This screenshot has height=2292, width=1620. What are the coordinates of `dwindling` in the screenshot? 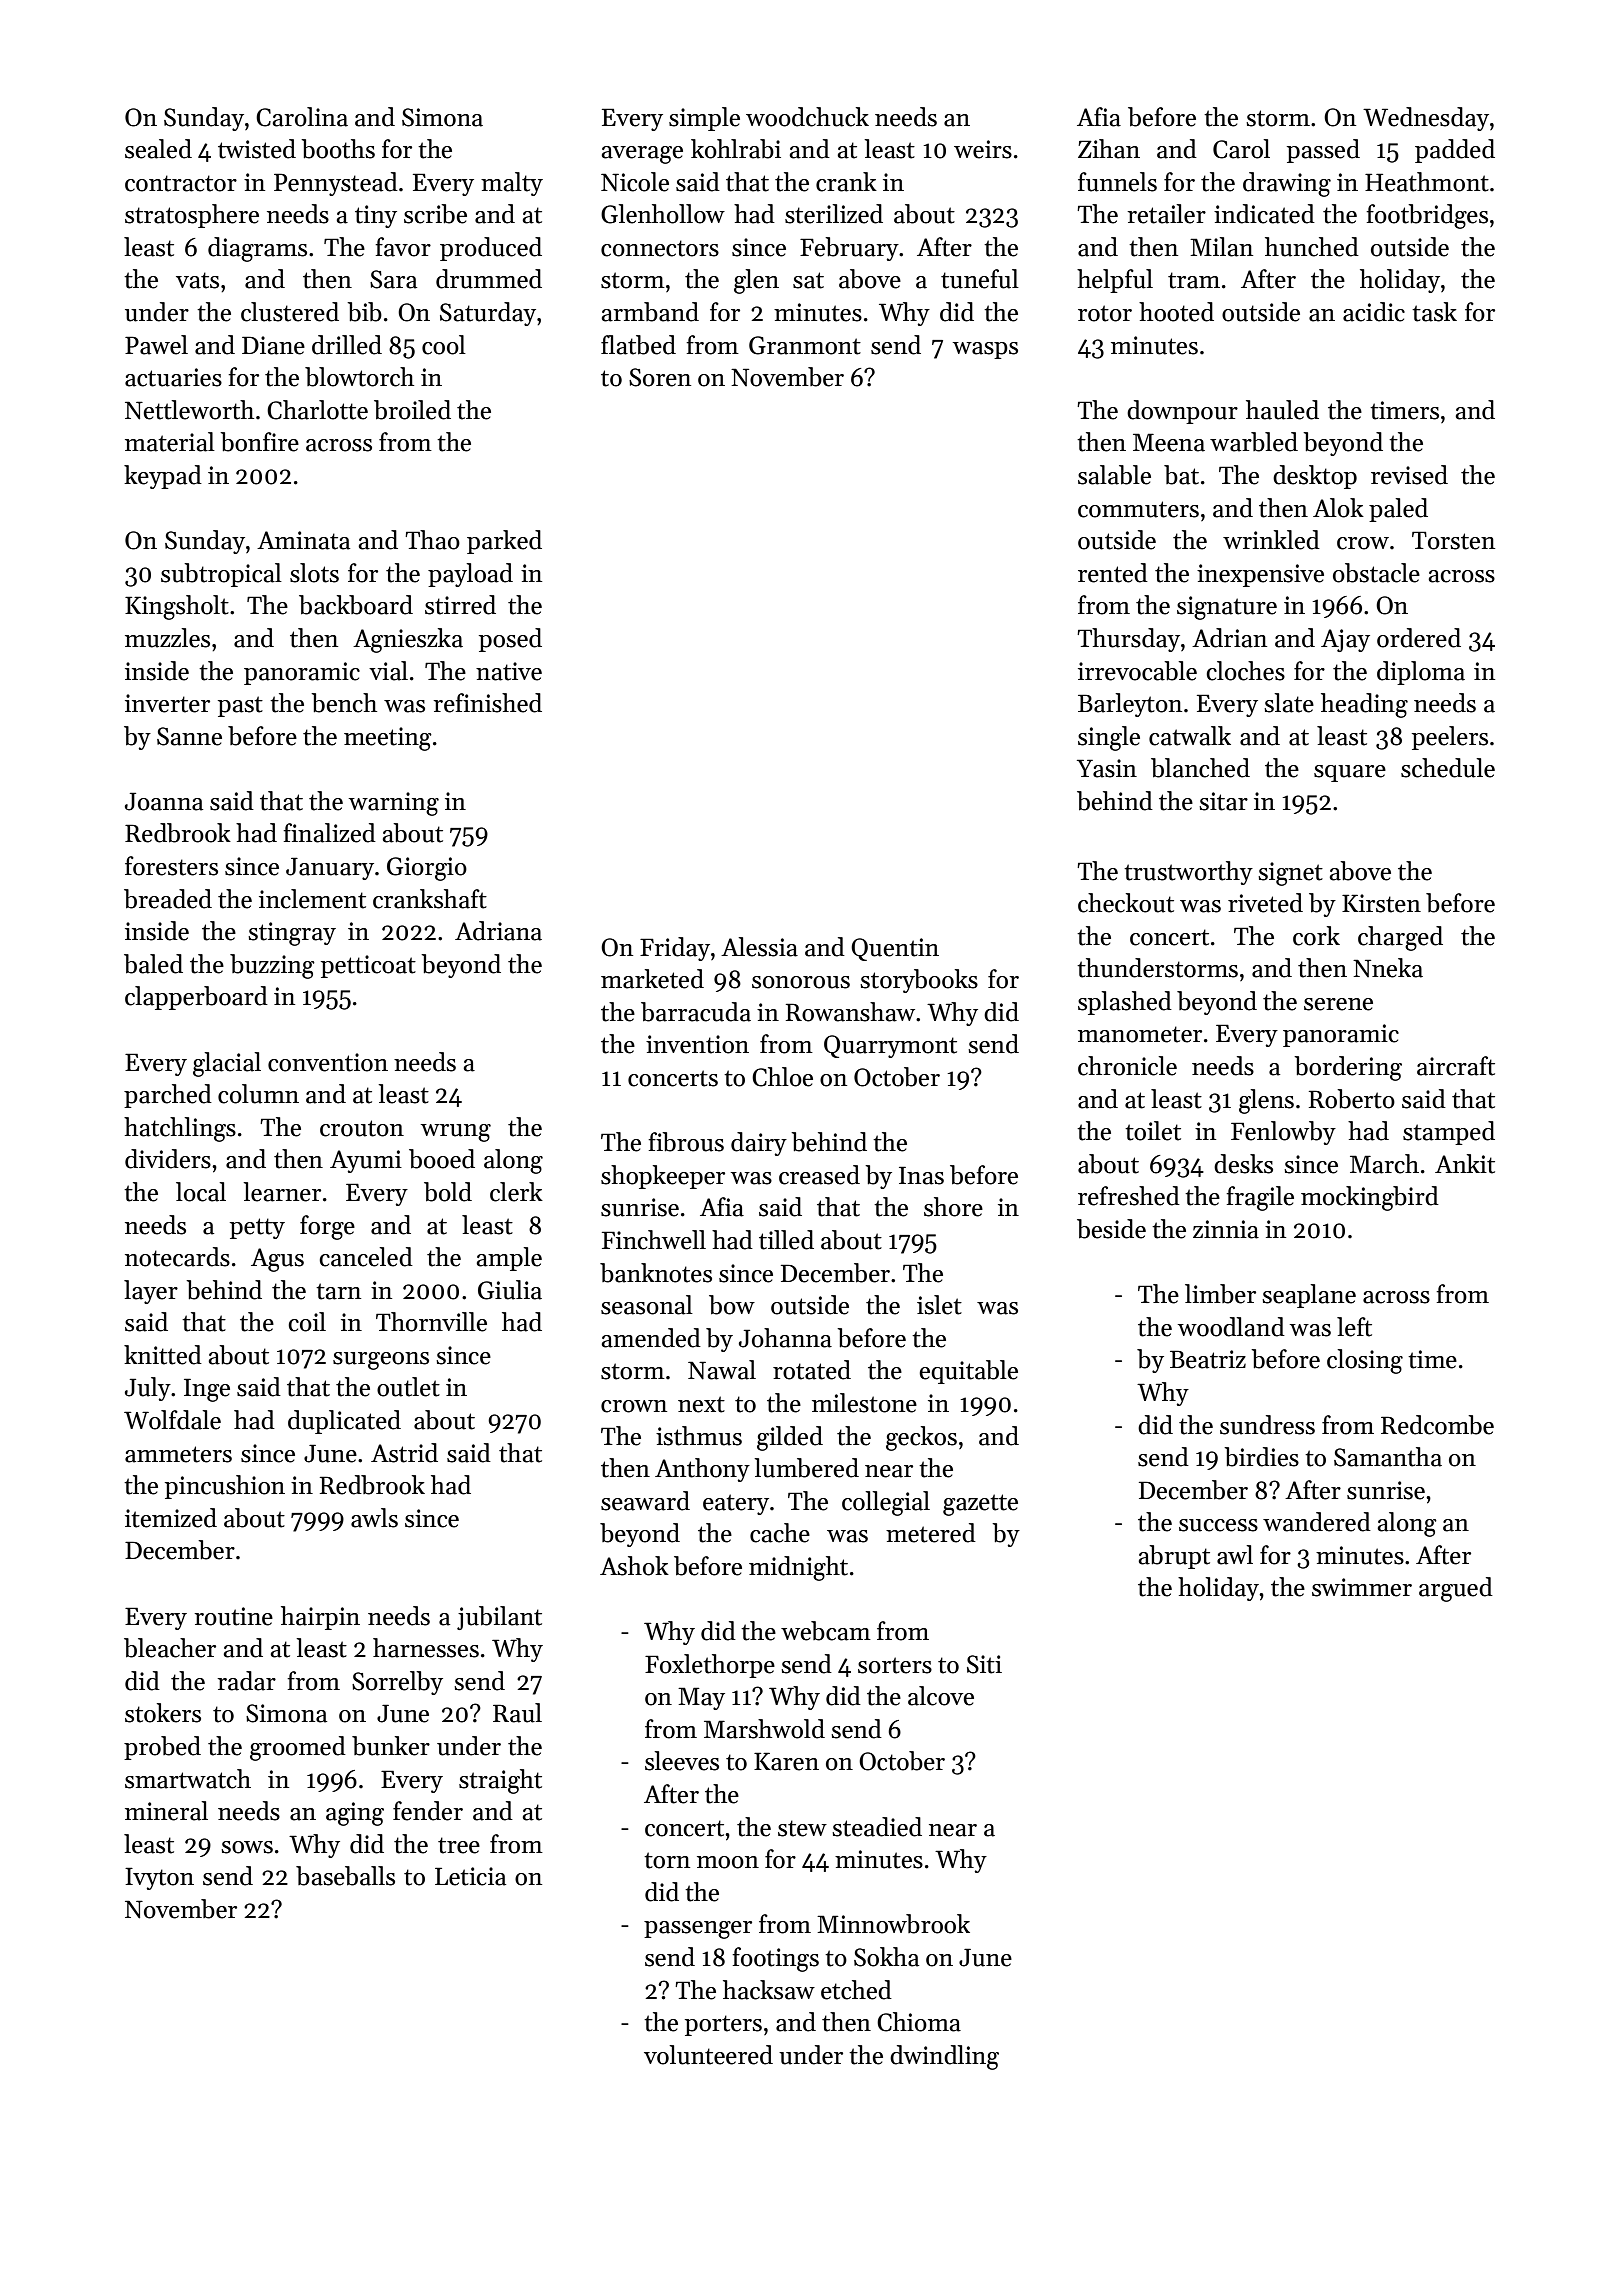 It's located at (944, 2057).
